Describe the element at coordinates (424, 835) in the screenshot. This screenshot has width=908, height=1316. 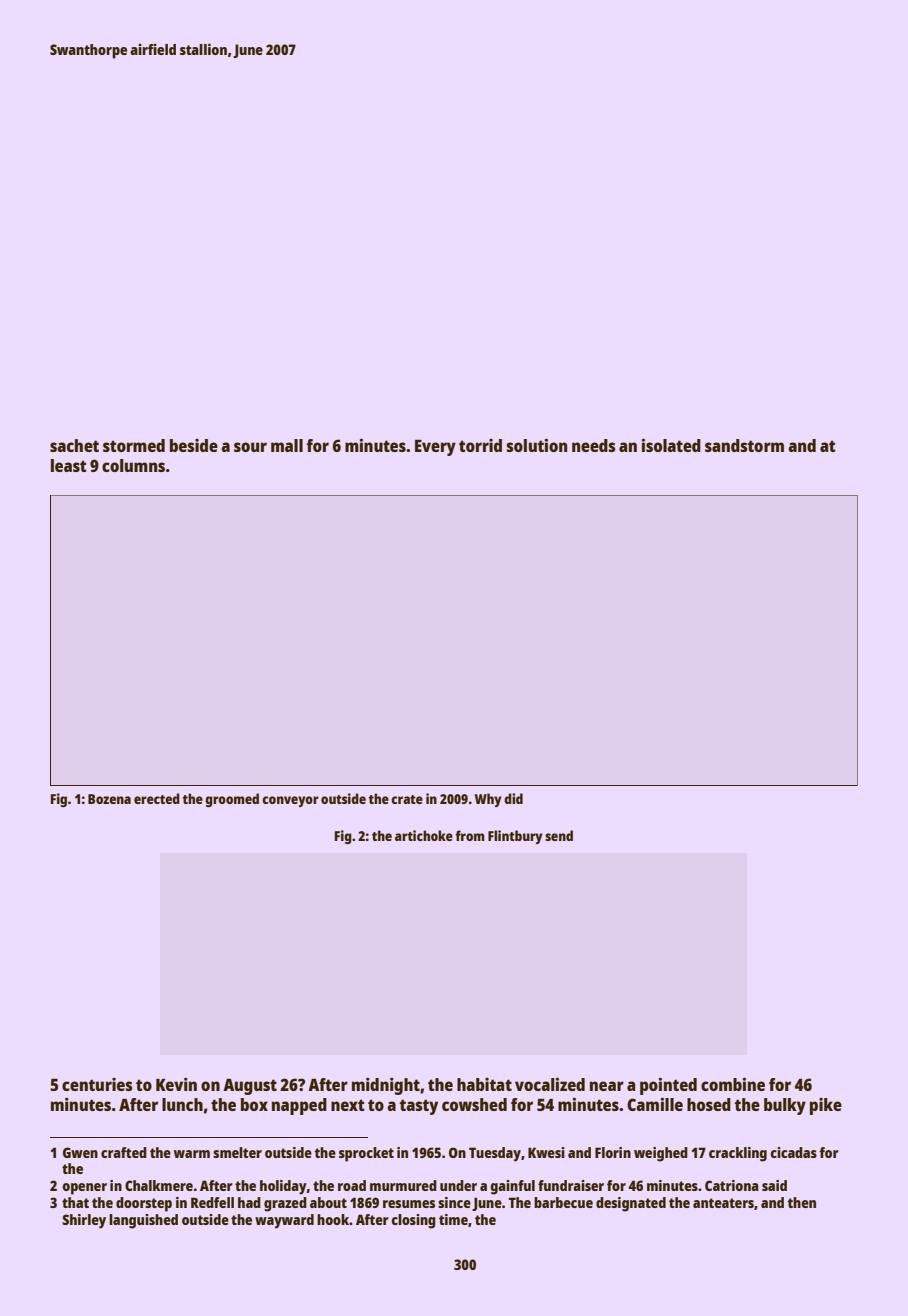
I see `artichoke` at that location.
